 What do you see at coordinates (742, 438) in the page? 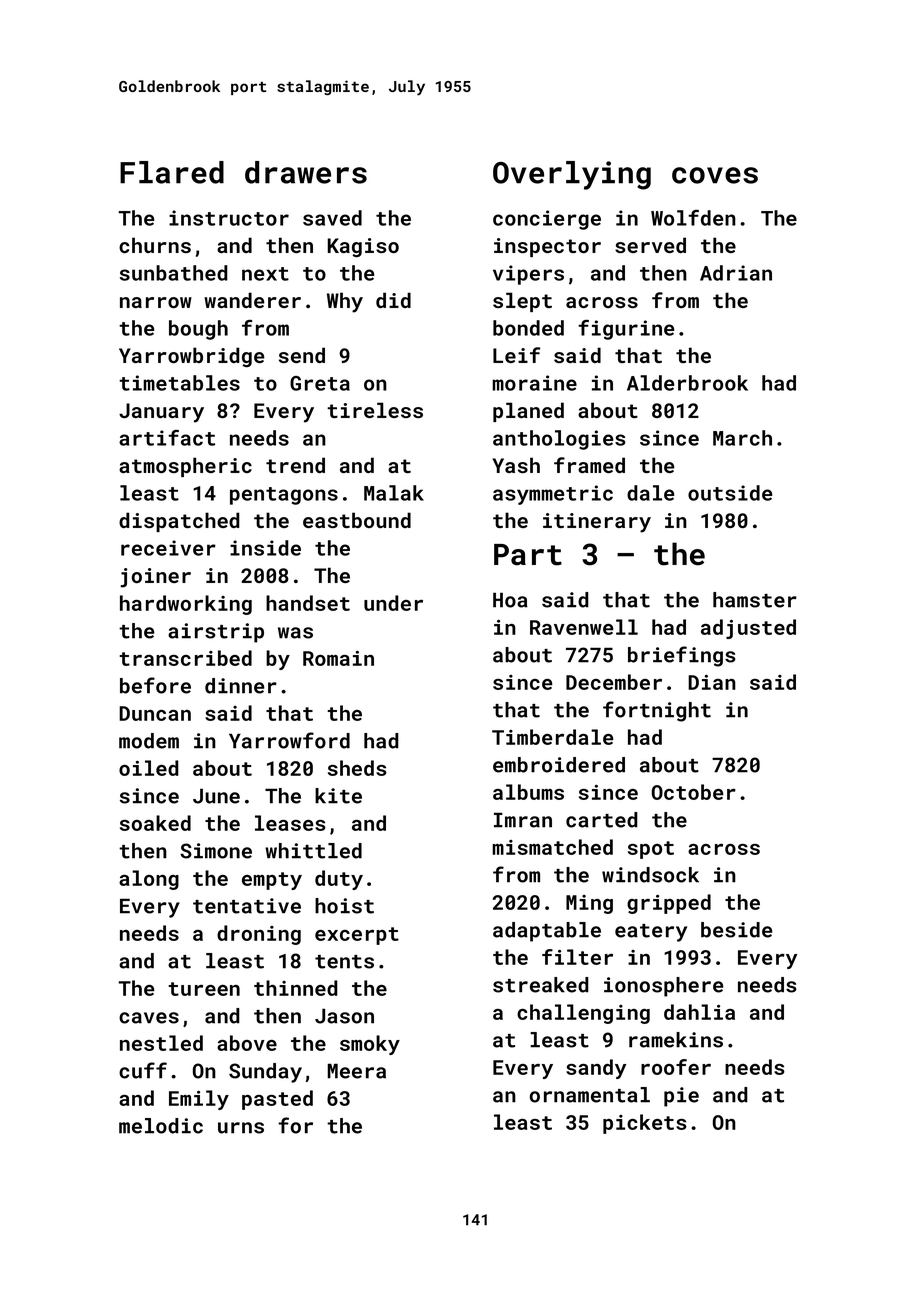
I see `March` at bounding box center [742, 438].
